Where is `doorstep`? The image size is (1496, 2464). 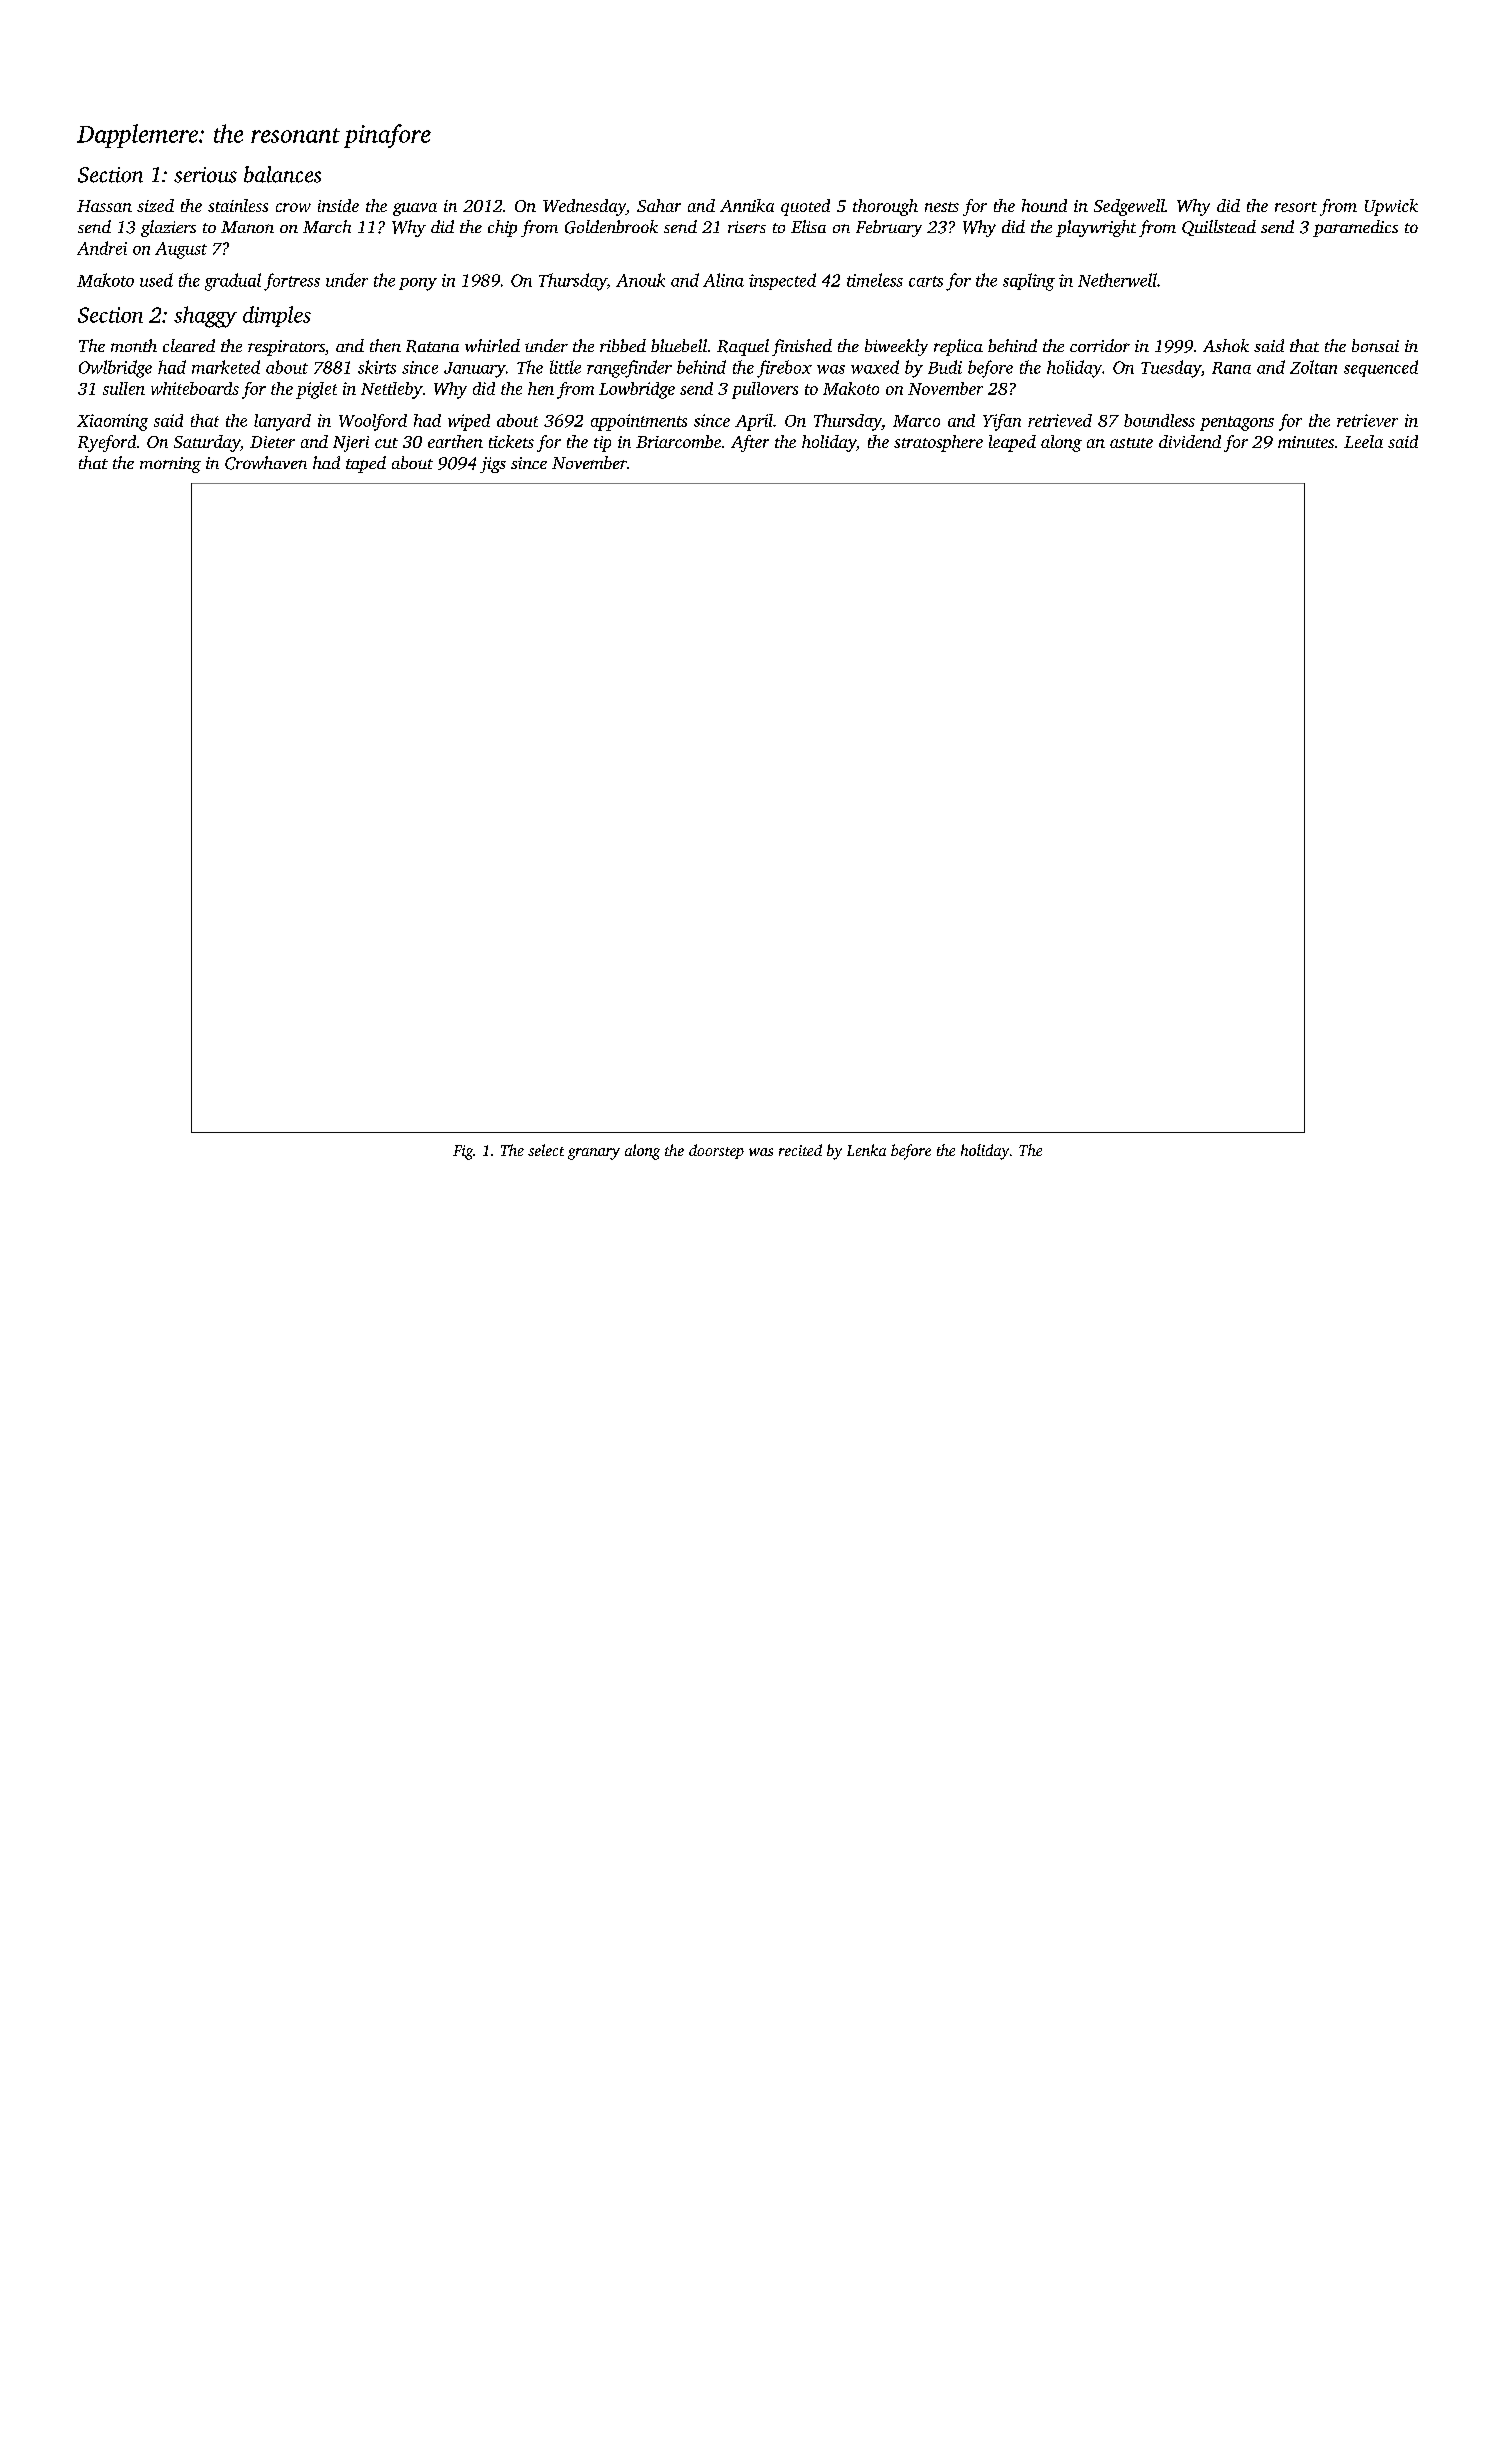
doorstep is located at coordinates (716, 1151).
